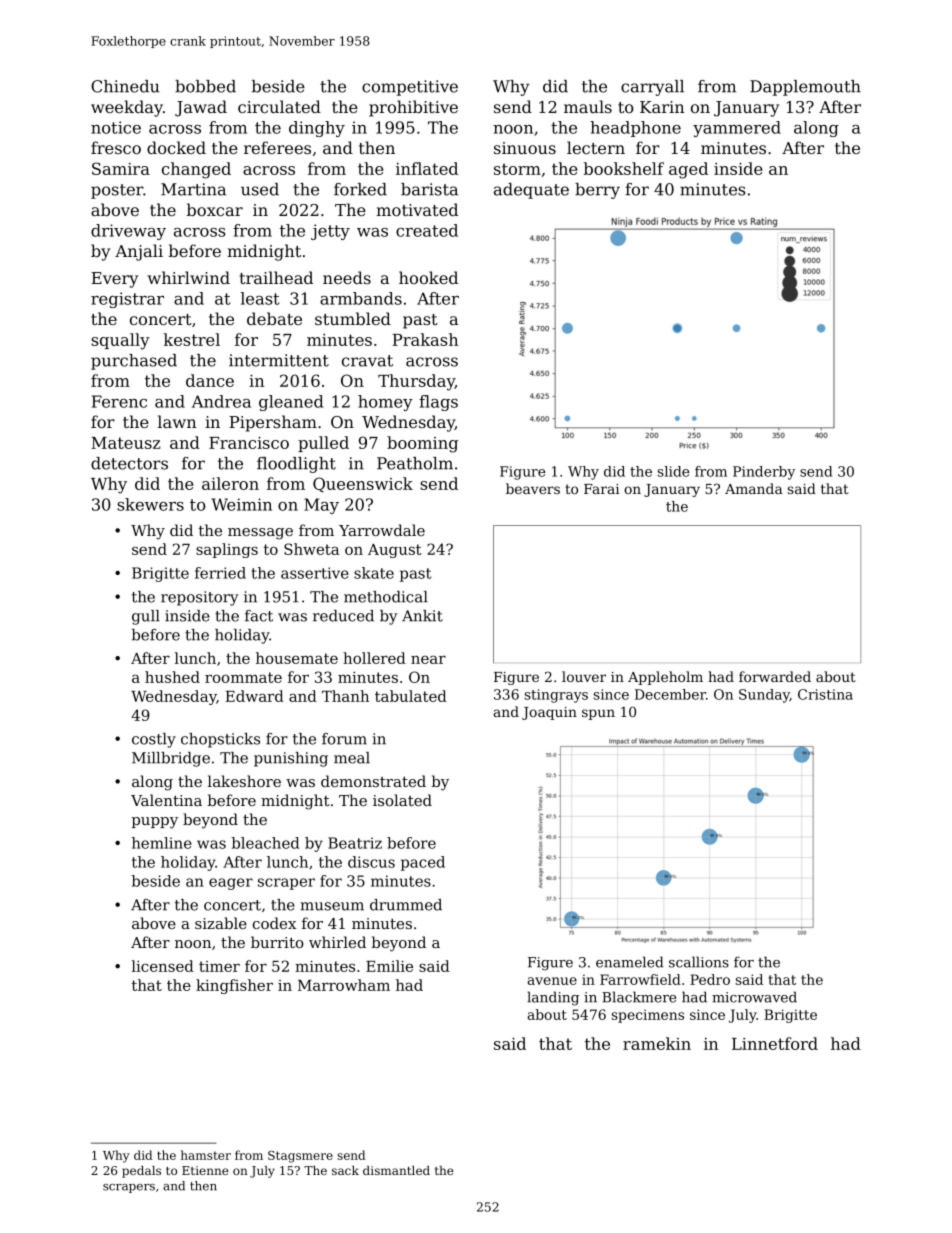 This screenshot has height=1233, width=952. Describe the element at coordinates (825, 694) in the screenshot. I see `Cristina` at that location.
